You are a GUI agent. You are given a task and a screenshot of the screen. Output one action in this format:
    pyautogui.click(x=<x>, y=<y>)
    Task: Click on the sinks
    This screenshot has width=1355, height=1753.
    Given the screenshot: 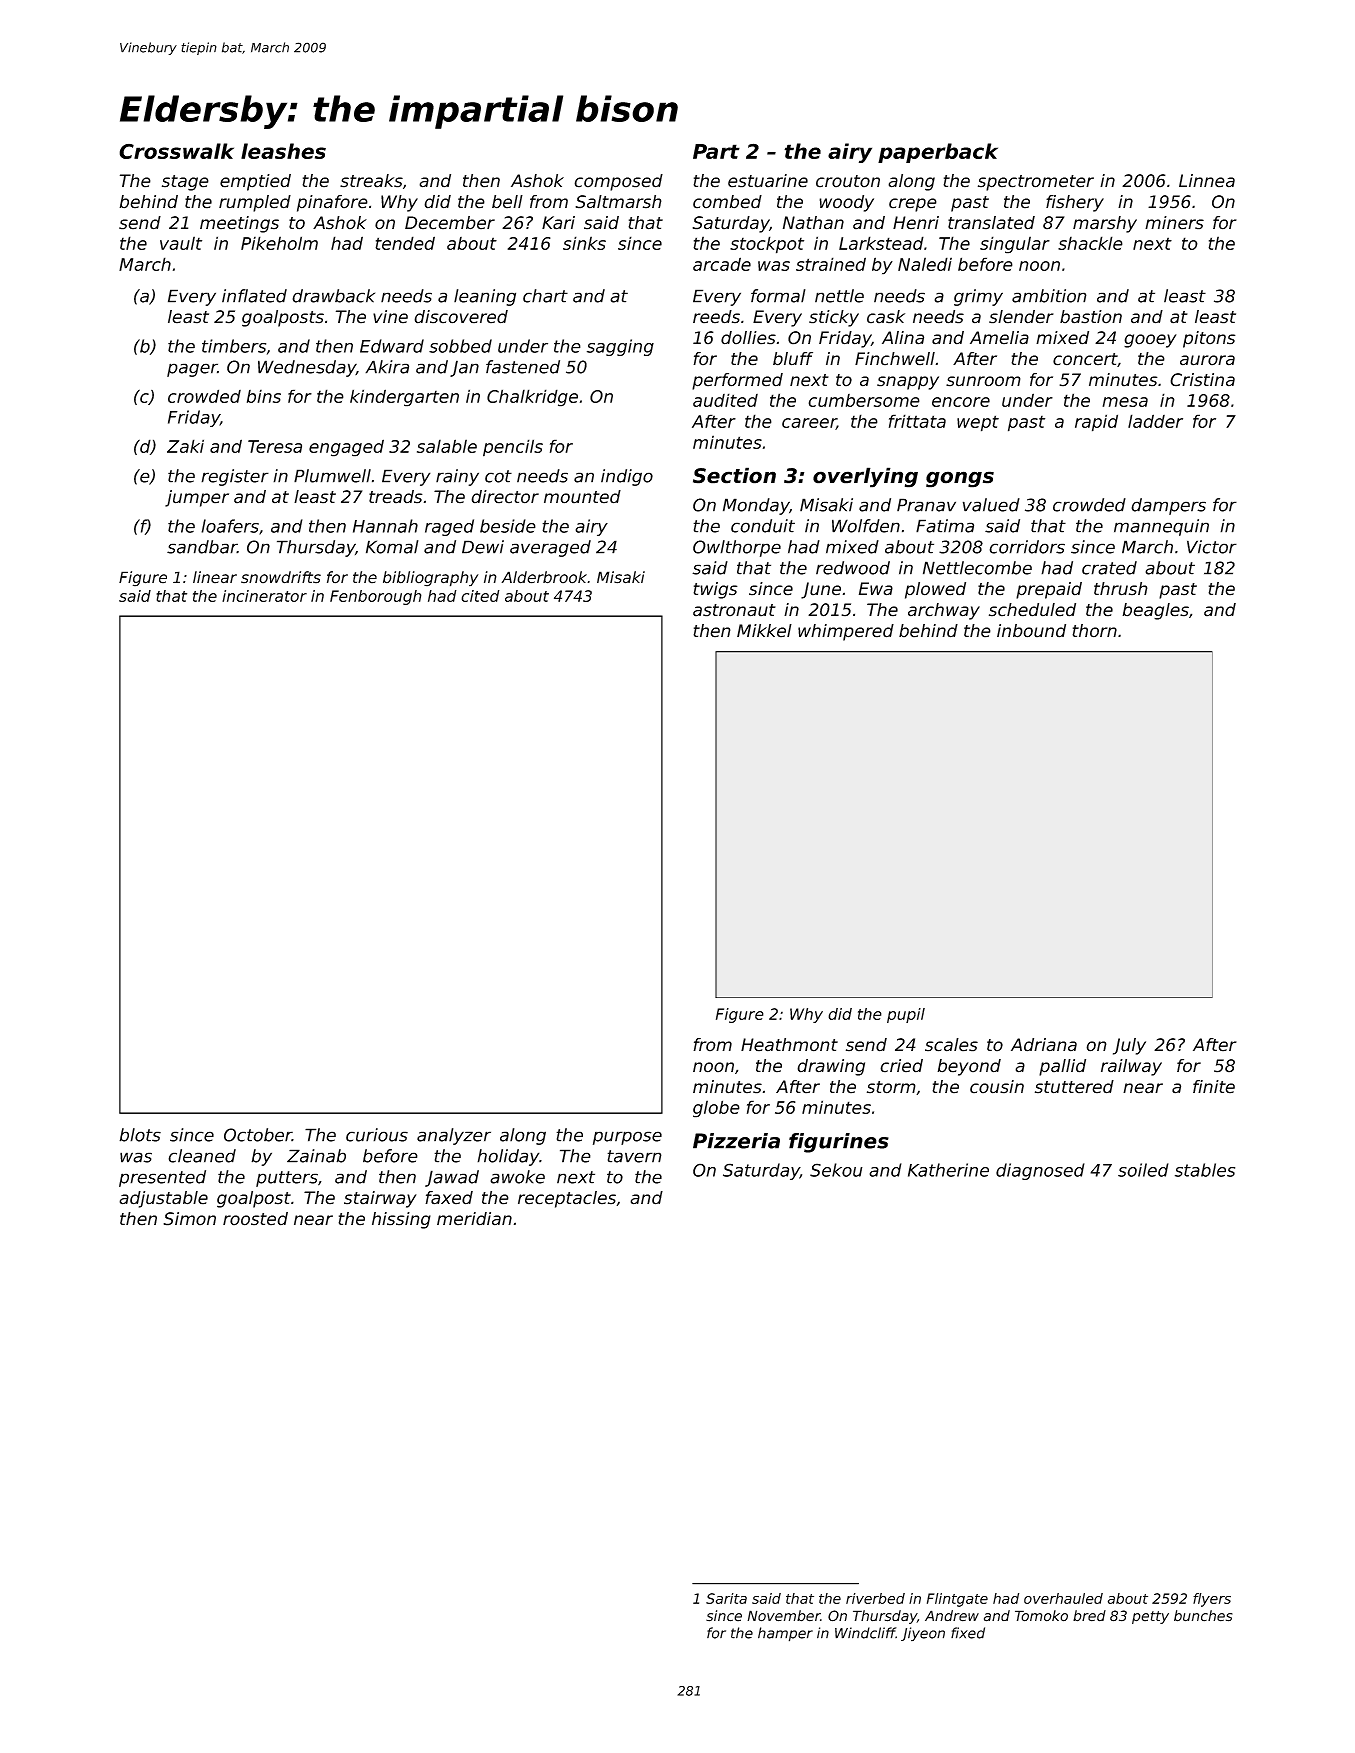 What is the action you would take?
    pyautogui.click(x=584, y=243)
